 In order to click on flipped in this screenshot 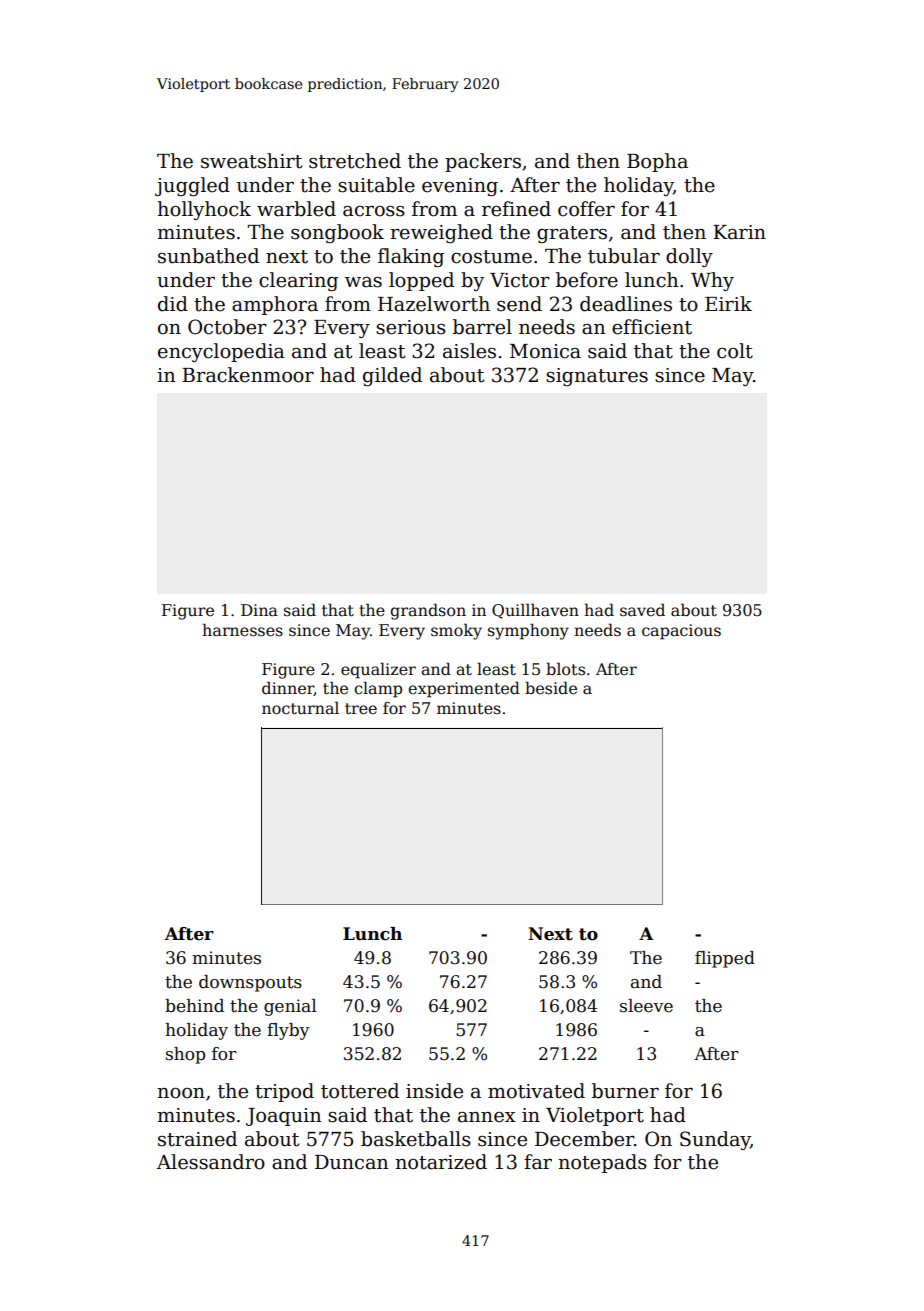, I will do `click(725, 959)`.
